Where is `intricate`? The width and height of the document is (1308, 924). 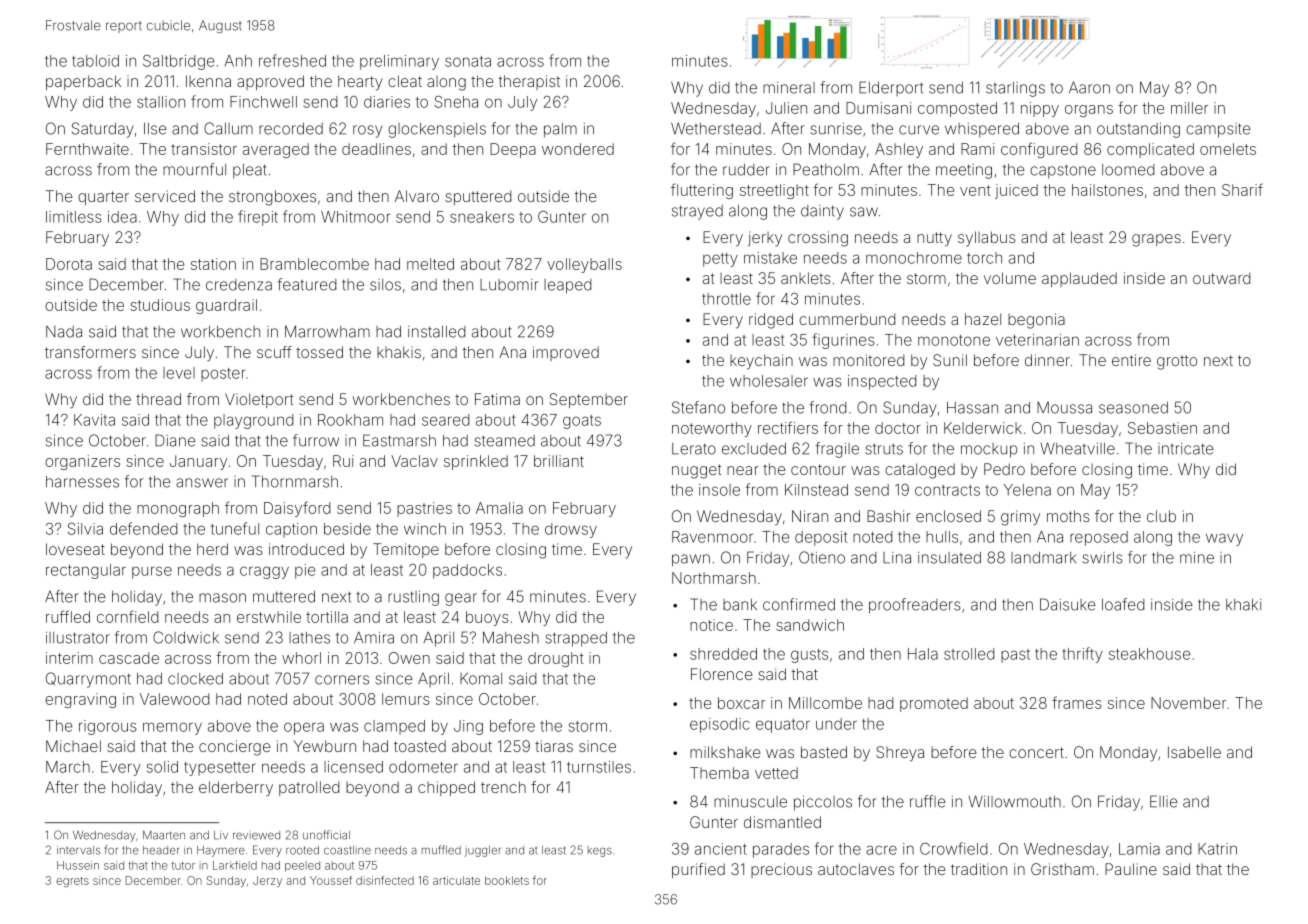 intricate is located at coordinates (1186, 449).
